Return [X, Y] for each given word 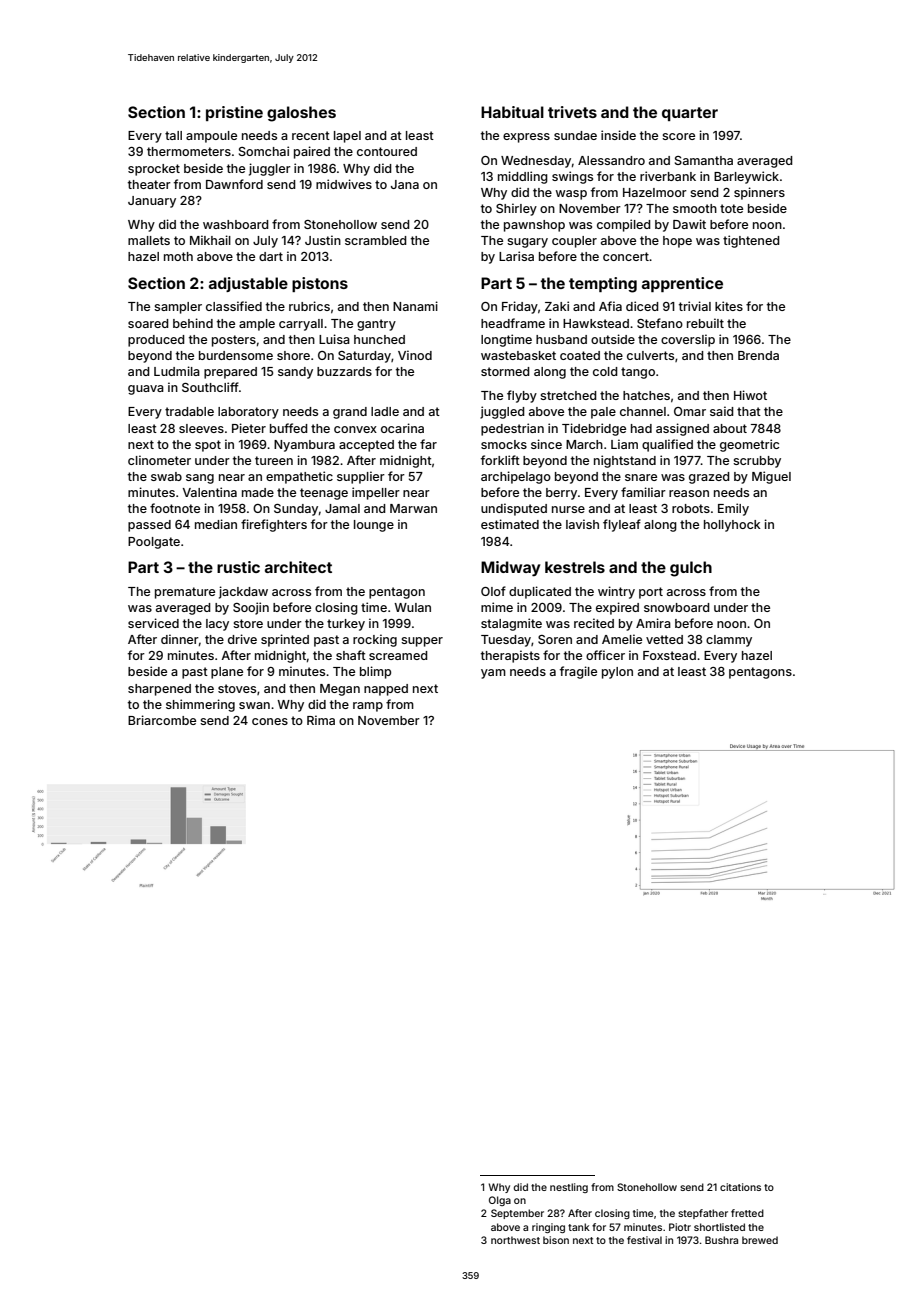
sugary [527, 243]
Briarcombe [162, 720]
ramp [368, 707]
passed [149, 526]
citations [740, 1187]
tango [638, 373]
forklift [500, 460]
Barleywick [746, 177]
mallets [149, 240]
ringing [548, 1228]
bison [556, 1240]
